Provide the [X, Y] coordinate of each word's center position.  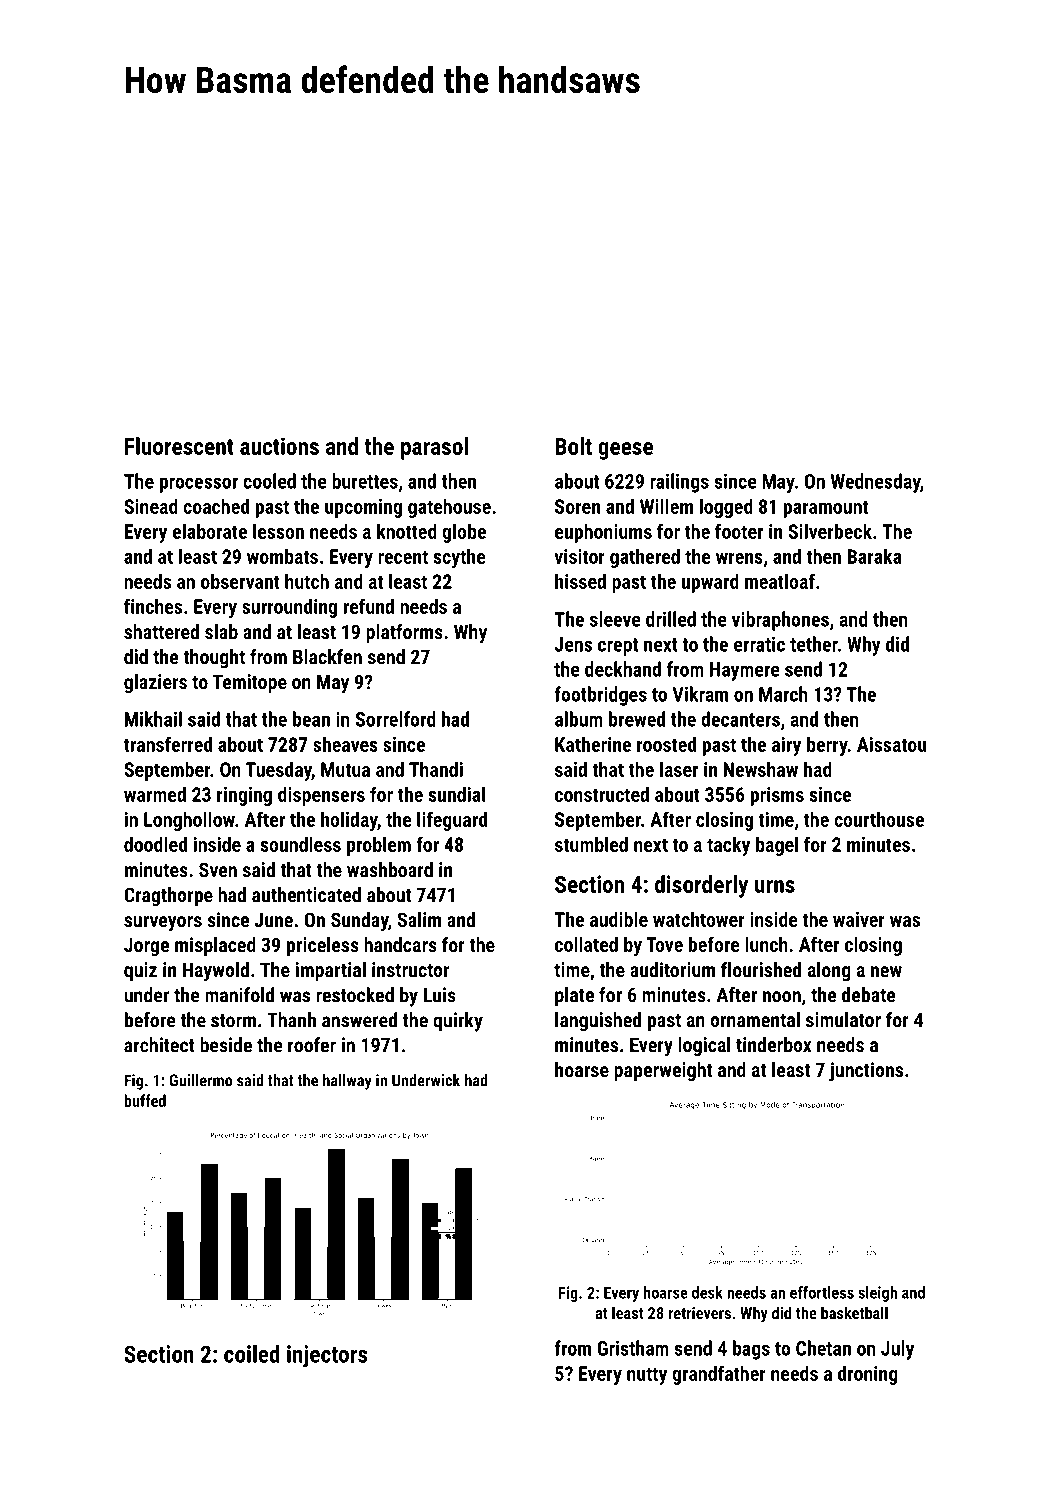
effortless [822, 1292]
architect [159, 1045]
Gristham [633, 1348]
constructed [602, 794]
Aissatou [891, 744]
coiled [252, 1354]
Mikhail [153, 719]
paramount [826, 509]
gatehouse [449, 508]
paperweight [663, 1071]
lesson [278, 531]
